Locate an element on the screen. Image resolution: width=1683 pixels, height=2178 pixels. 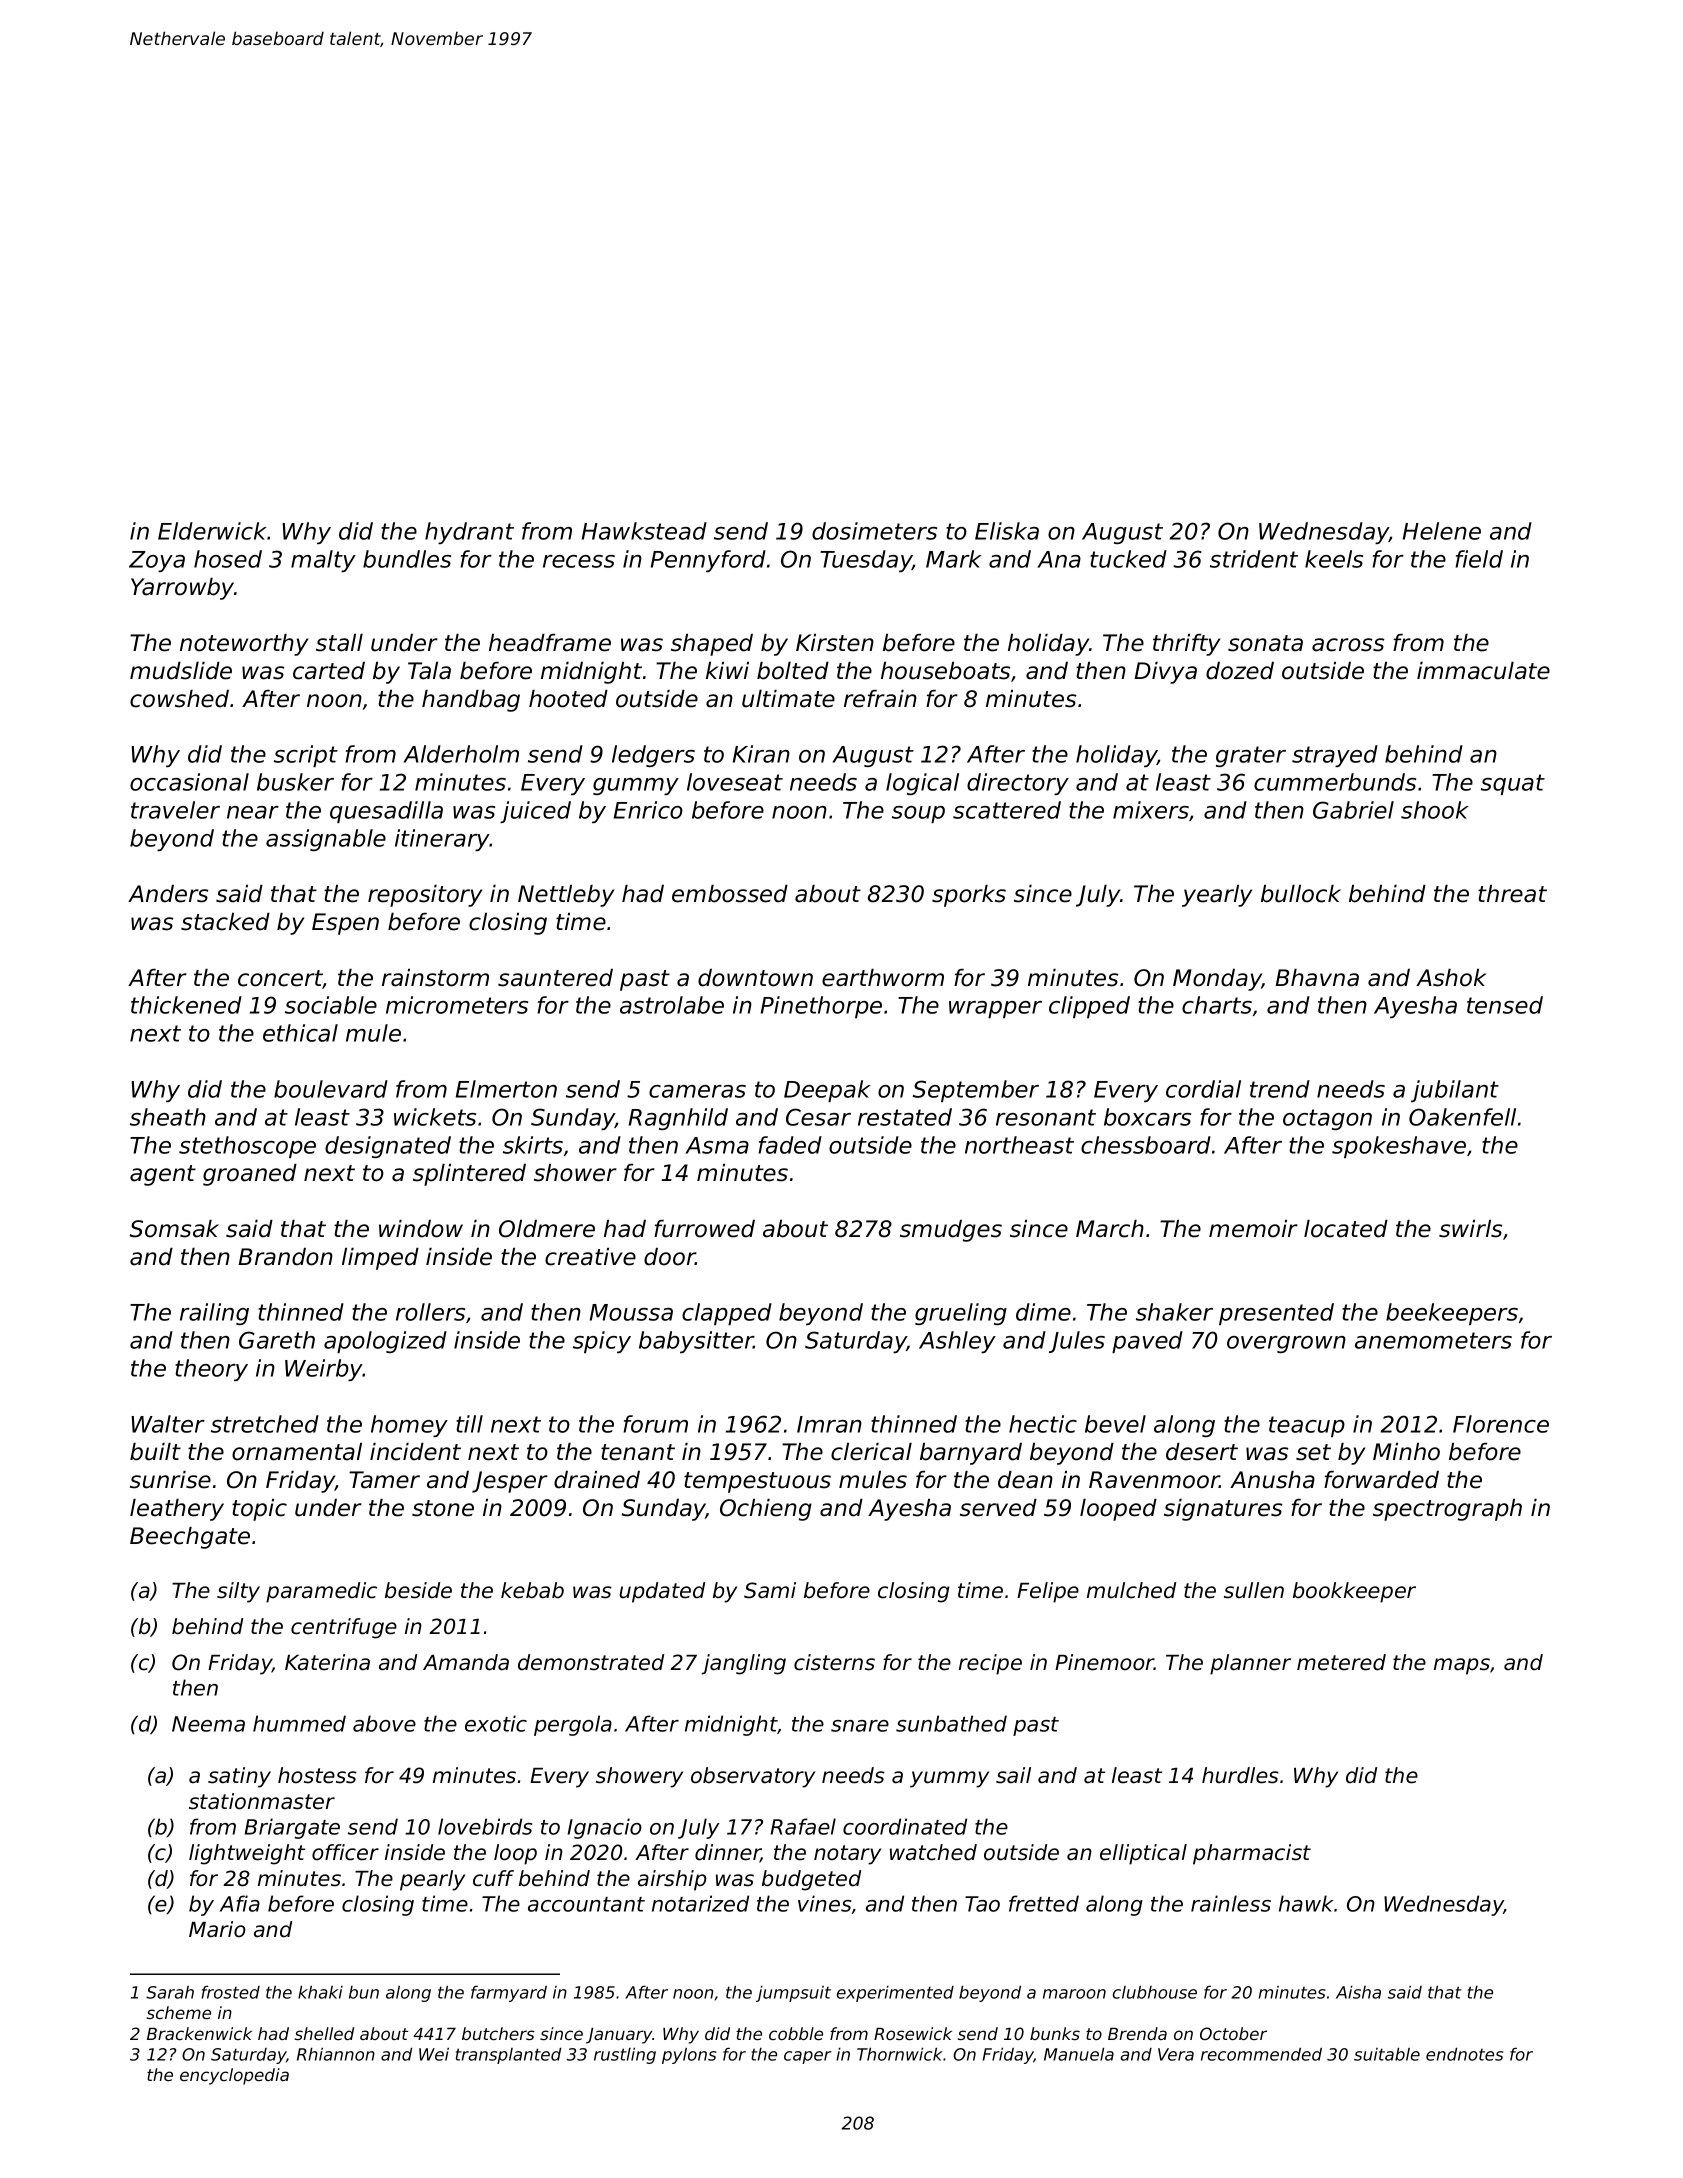
logical is located at coordinates (922, 784).
